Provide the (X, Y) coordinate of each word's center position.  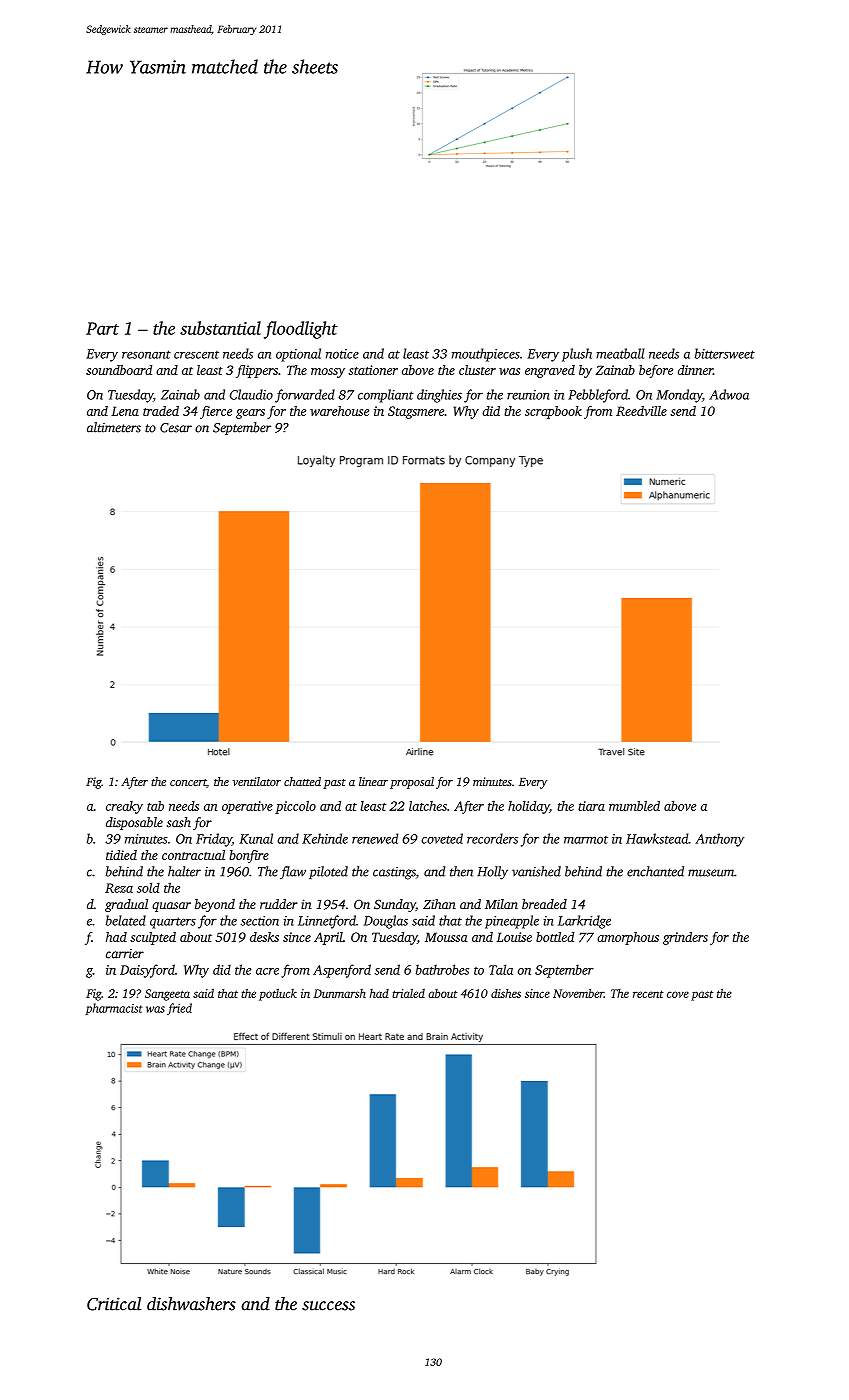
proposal (412, 783)
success (328, 1306)
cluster (477, 370)
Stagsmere (416, 412)
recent (648, 994)
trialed (408, 993)
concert (188, 783)
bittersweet (725, 353)
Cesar (176, 428)
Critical (114, 1304)
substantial (220, 328)
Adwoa (729, 394)
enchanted (655, 871)
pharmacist (114, 1009)
